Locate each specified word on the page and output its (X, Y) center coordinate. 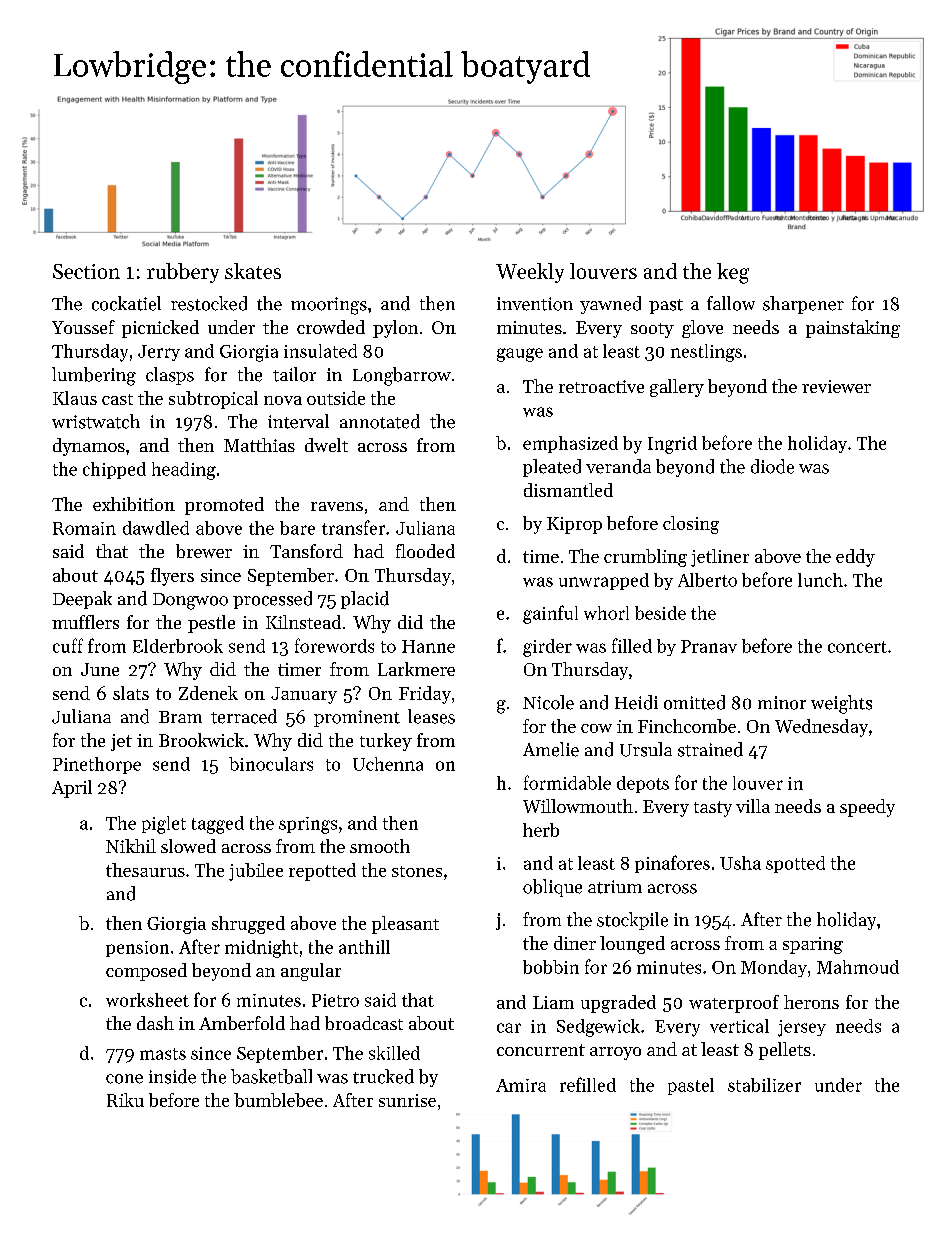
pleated (552, 468)
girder (547, 648)
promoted (224, 506)
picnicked (160, 329)
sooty (652, 330)
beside (660, 613)
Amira (521, 1085)
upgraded (618, 1004)
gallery (677, 388)
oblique (552, 888)
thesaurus (145, 870)
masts (163, 1054)
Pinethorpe (97, 765)
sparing (813, 945)
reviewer (836, 386)
